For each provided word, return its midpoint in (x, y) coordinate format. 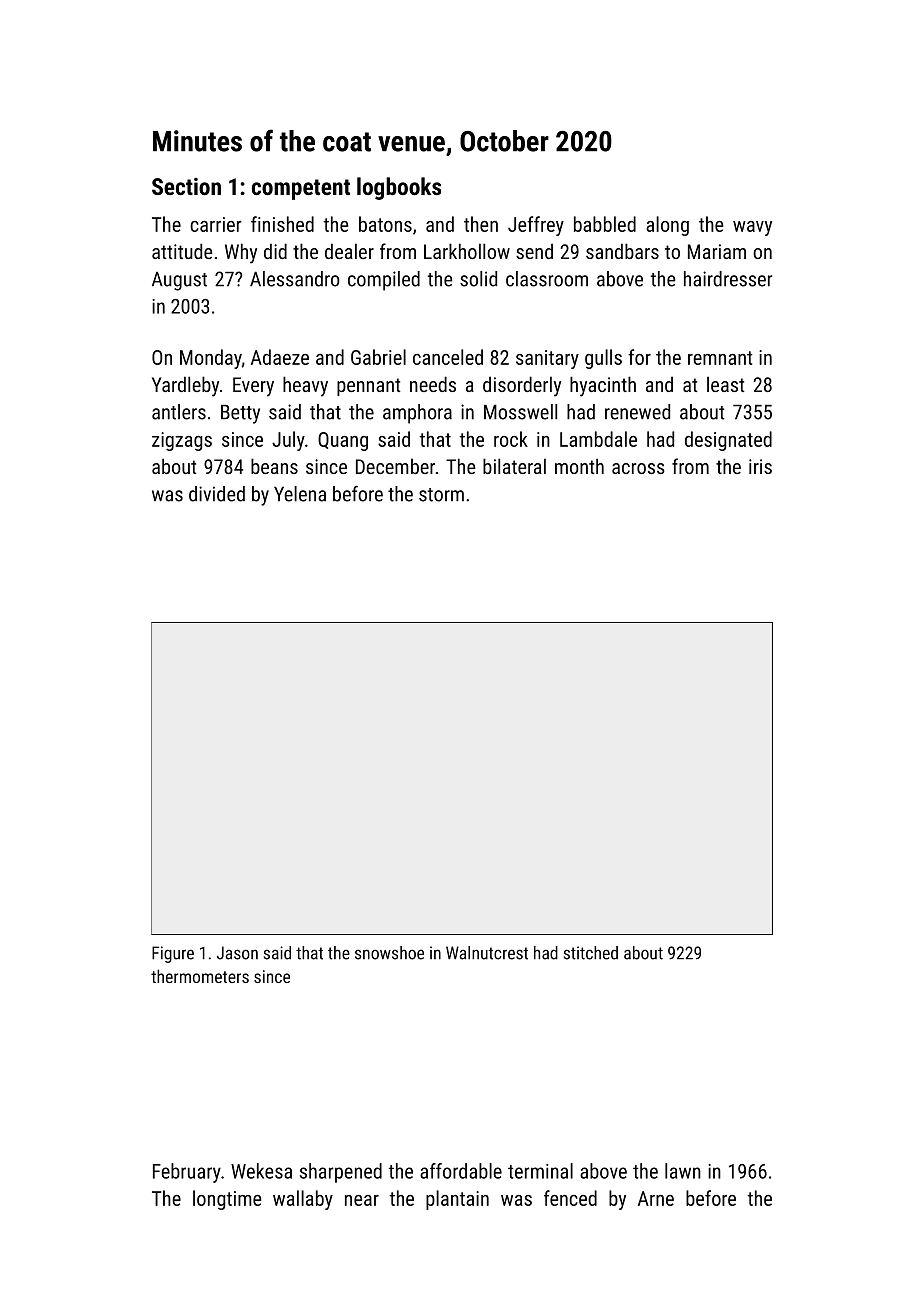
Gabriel (378, 357)
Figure (173, 954)
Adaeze (280, 357)
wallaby (303, 1200)
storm (441, 495)
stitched (591, 953)
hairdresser (728, 279)
